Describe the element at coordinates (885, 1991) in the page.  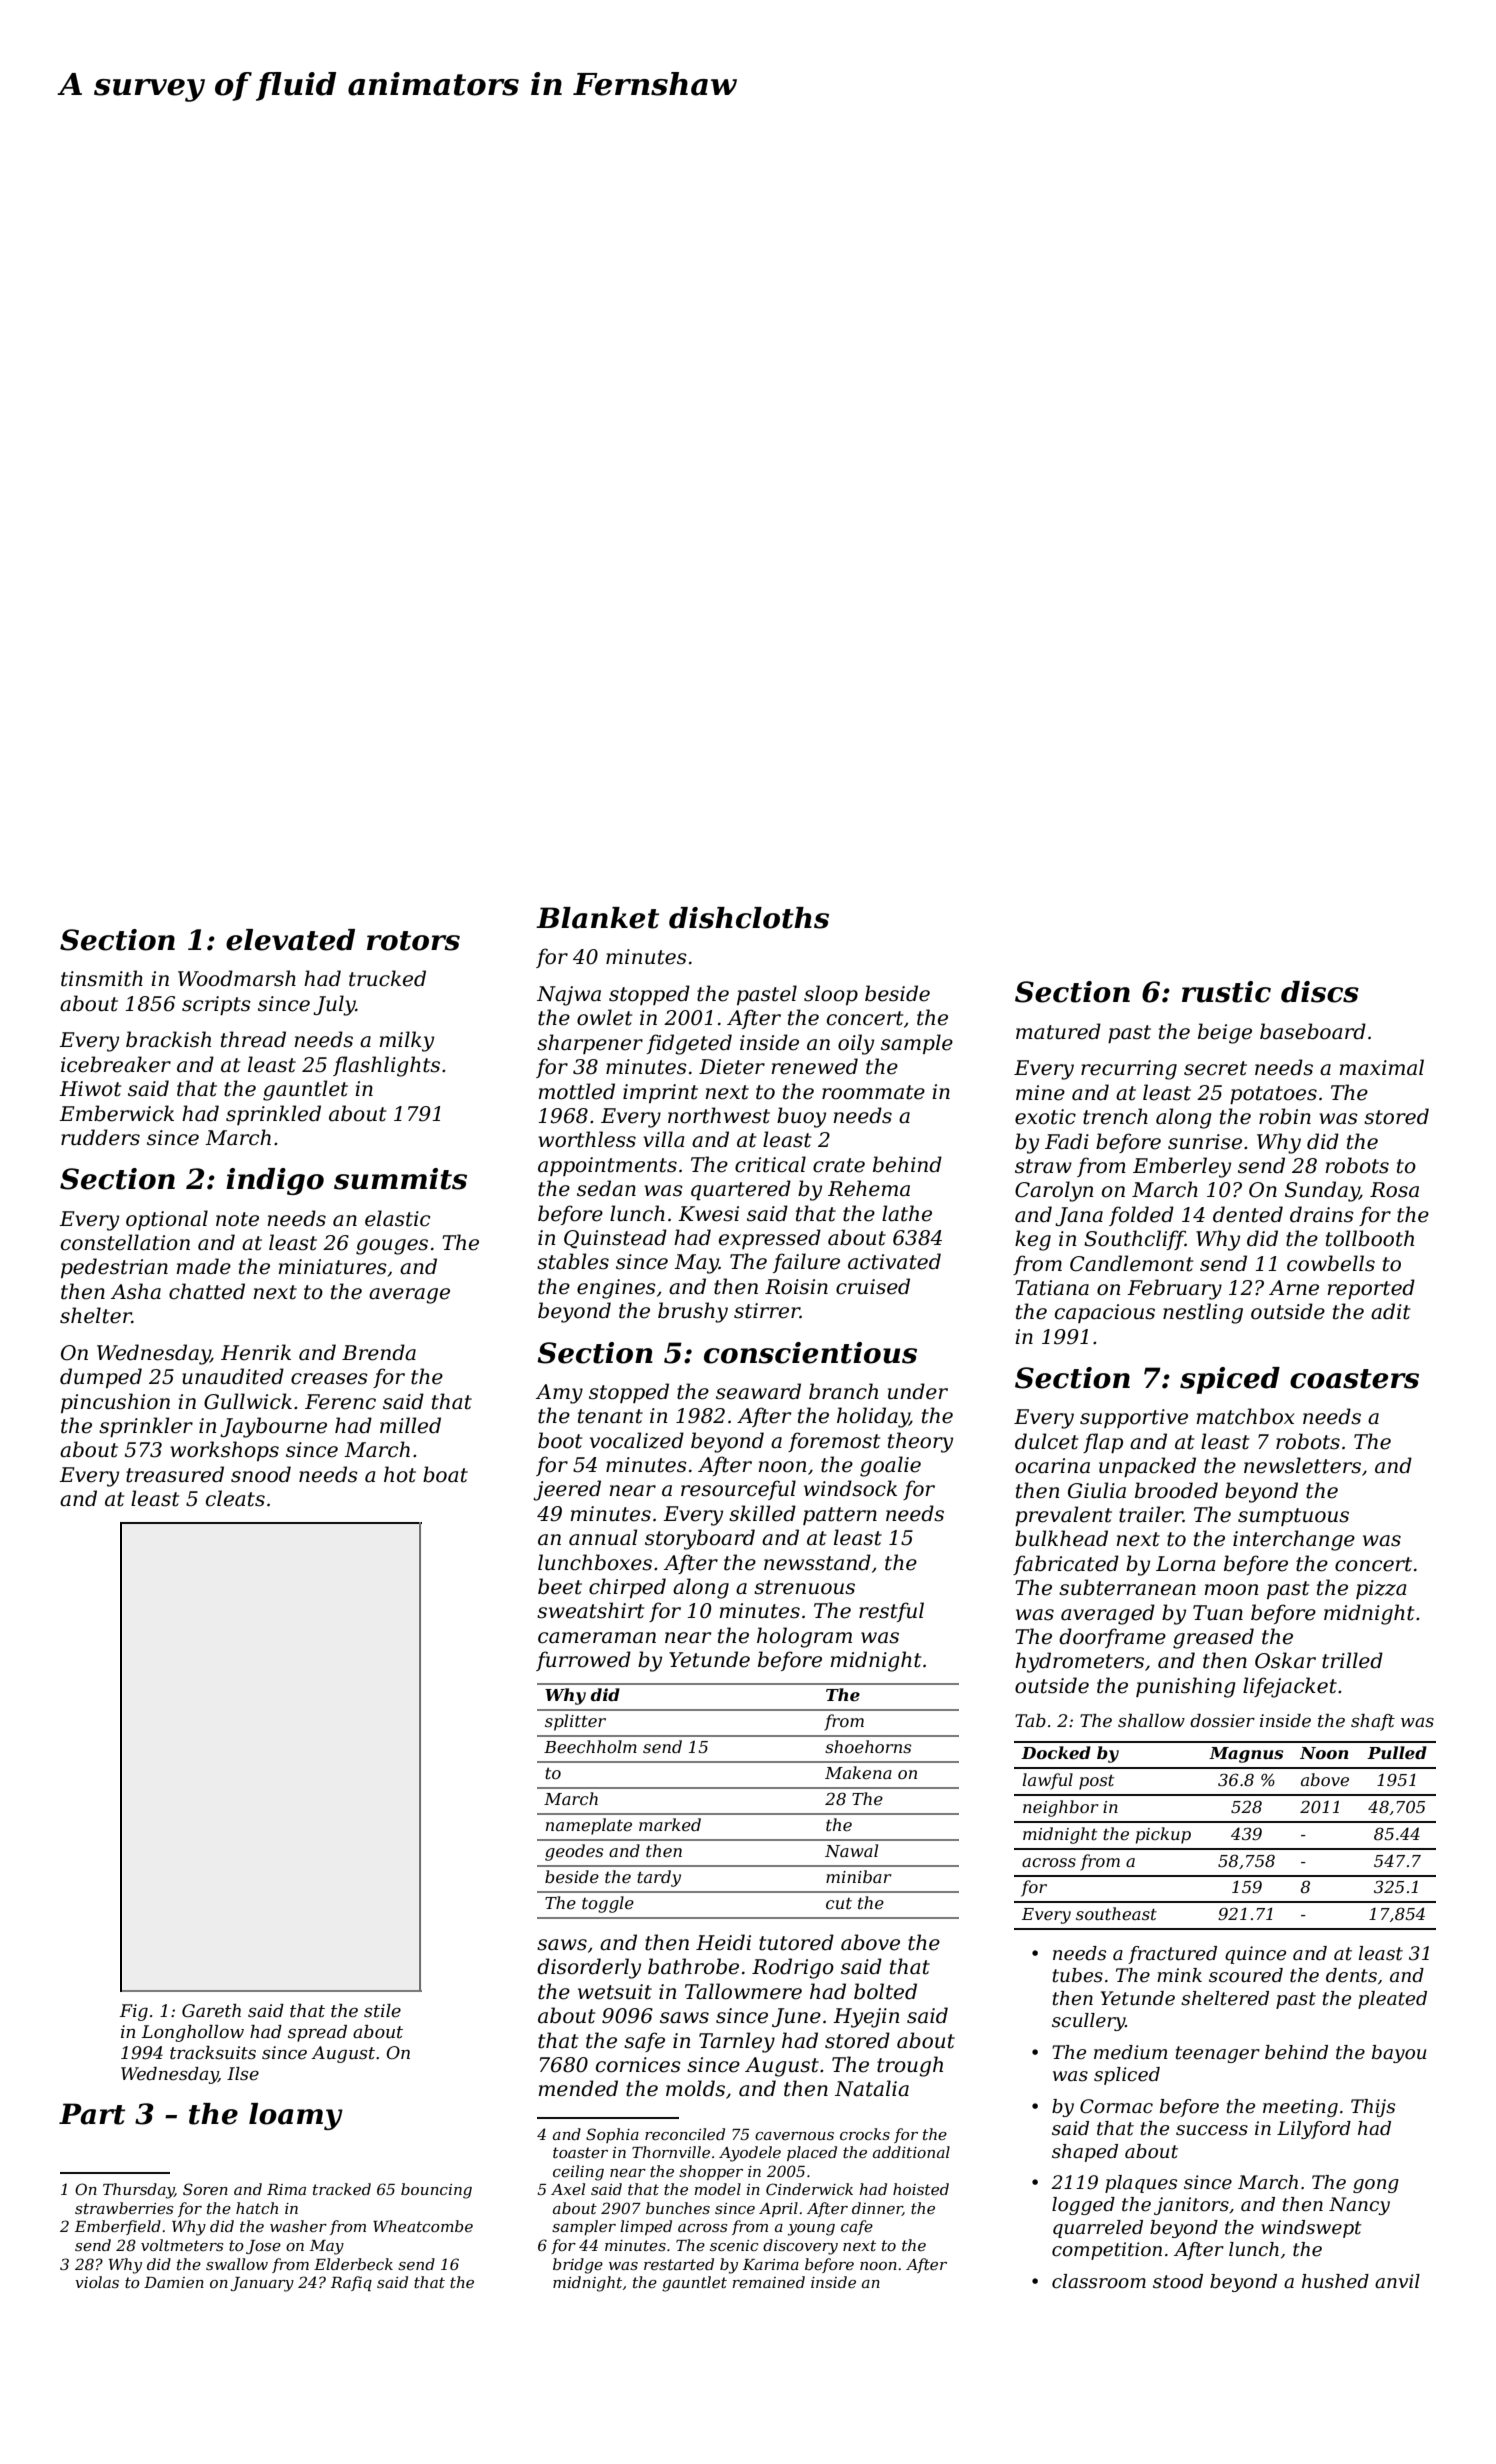
I see `bolted` at that location.
